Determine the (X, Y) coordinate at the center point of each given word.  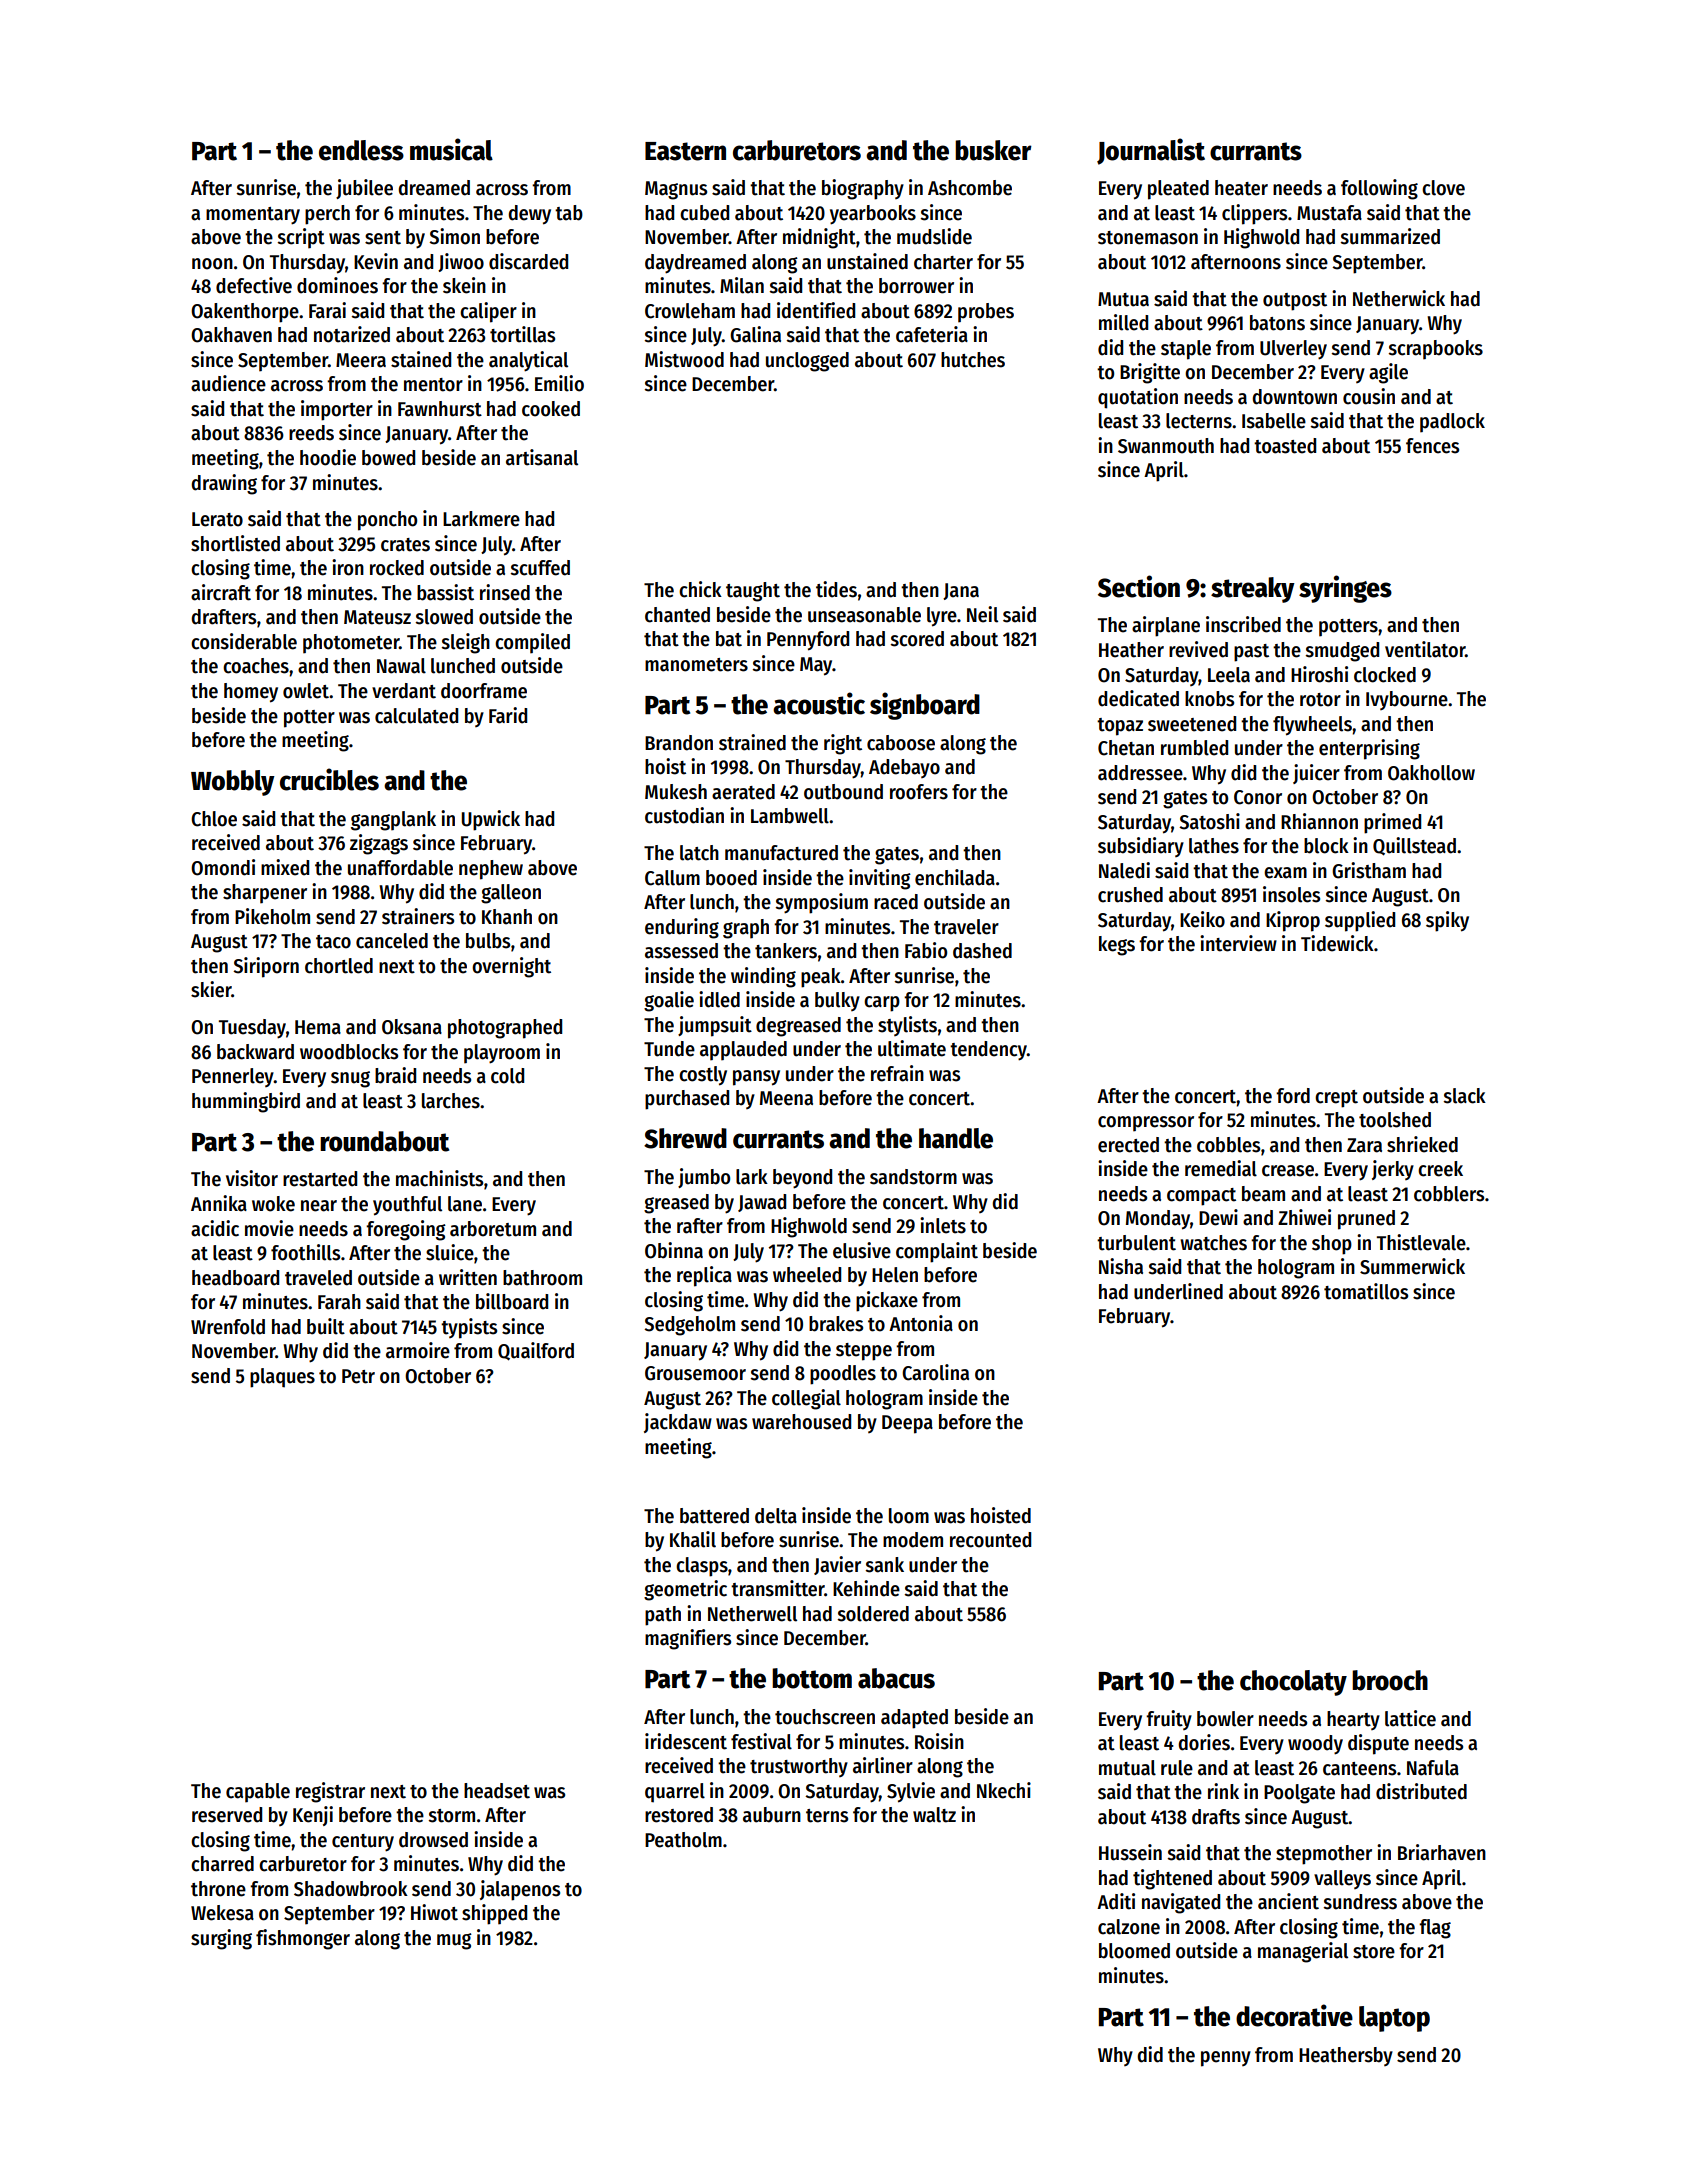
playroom (502, 1054)
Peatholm (683, 1840)
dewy (529, 215)
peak (821, 978)
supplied (1360, 921)
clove (1443, 188)
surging (221, 1939)
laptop (1394, 2019)
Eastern (685, 151)
